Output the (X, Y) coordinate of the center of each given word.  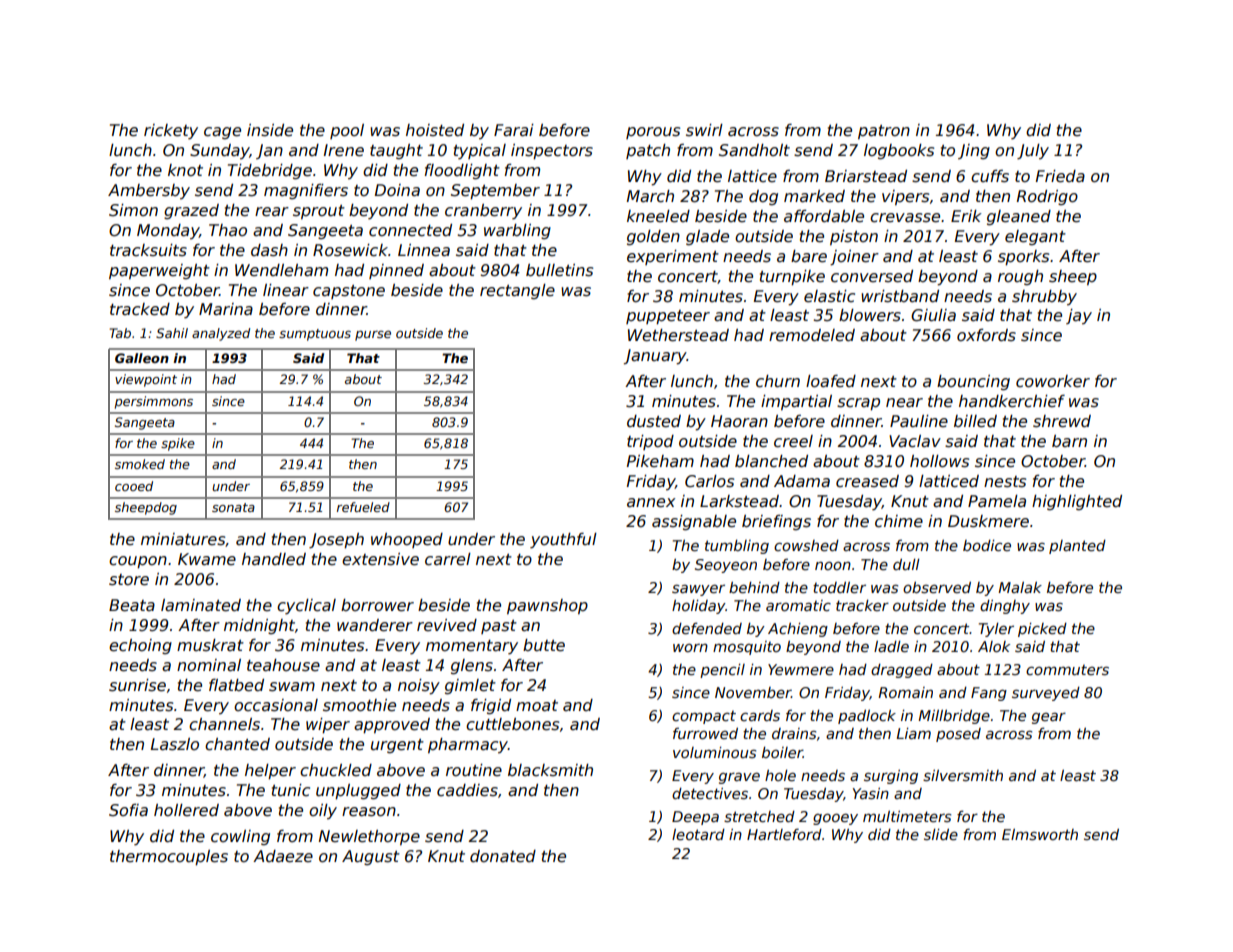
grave (739, 778)
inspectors (552, 151)
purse (373, 335)
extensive (380, 559)
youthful (563, 540)
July (1033, 151)
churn (778, 381)
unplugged (358, 791)
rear (272, 212)
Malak (1020, 587)
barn (1069, 441)
